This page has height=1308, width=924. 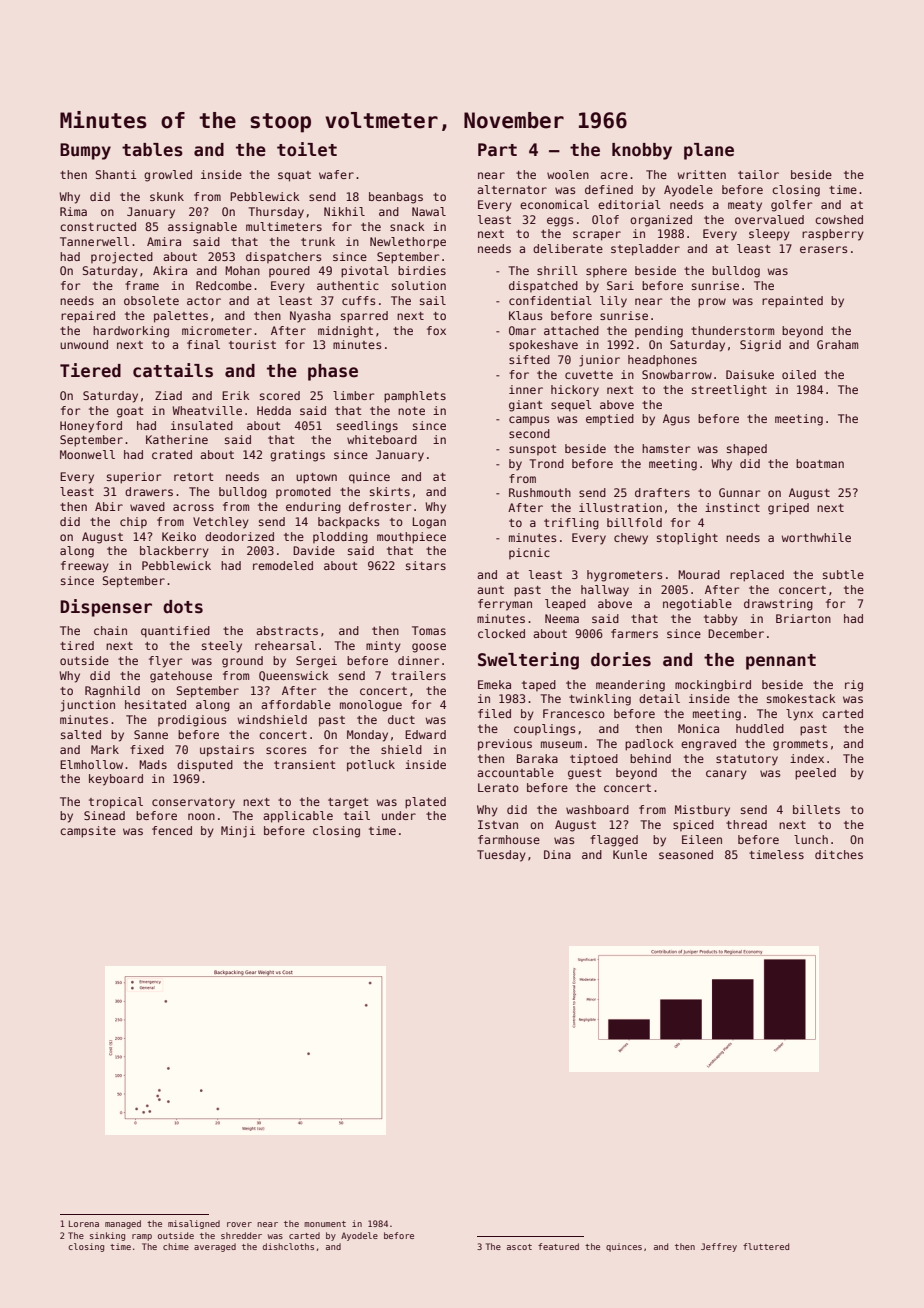 I want to click on junction, so click(x=88, y=706).
